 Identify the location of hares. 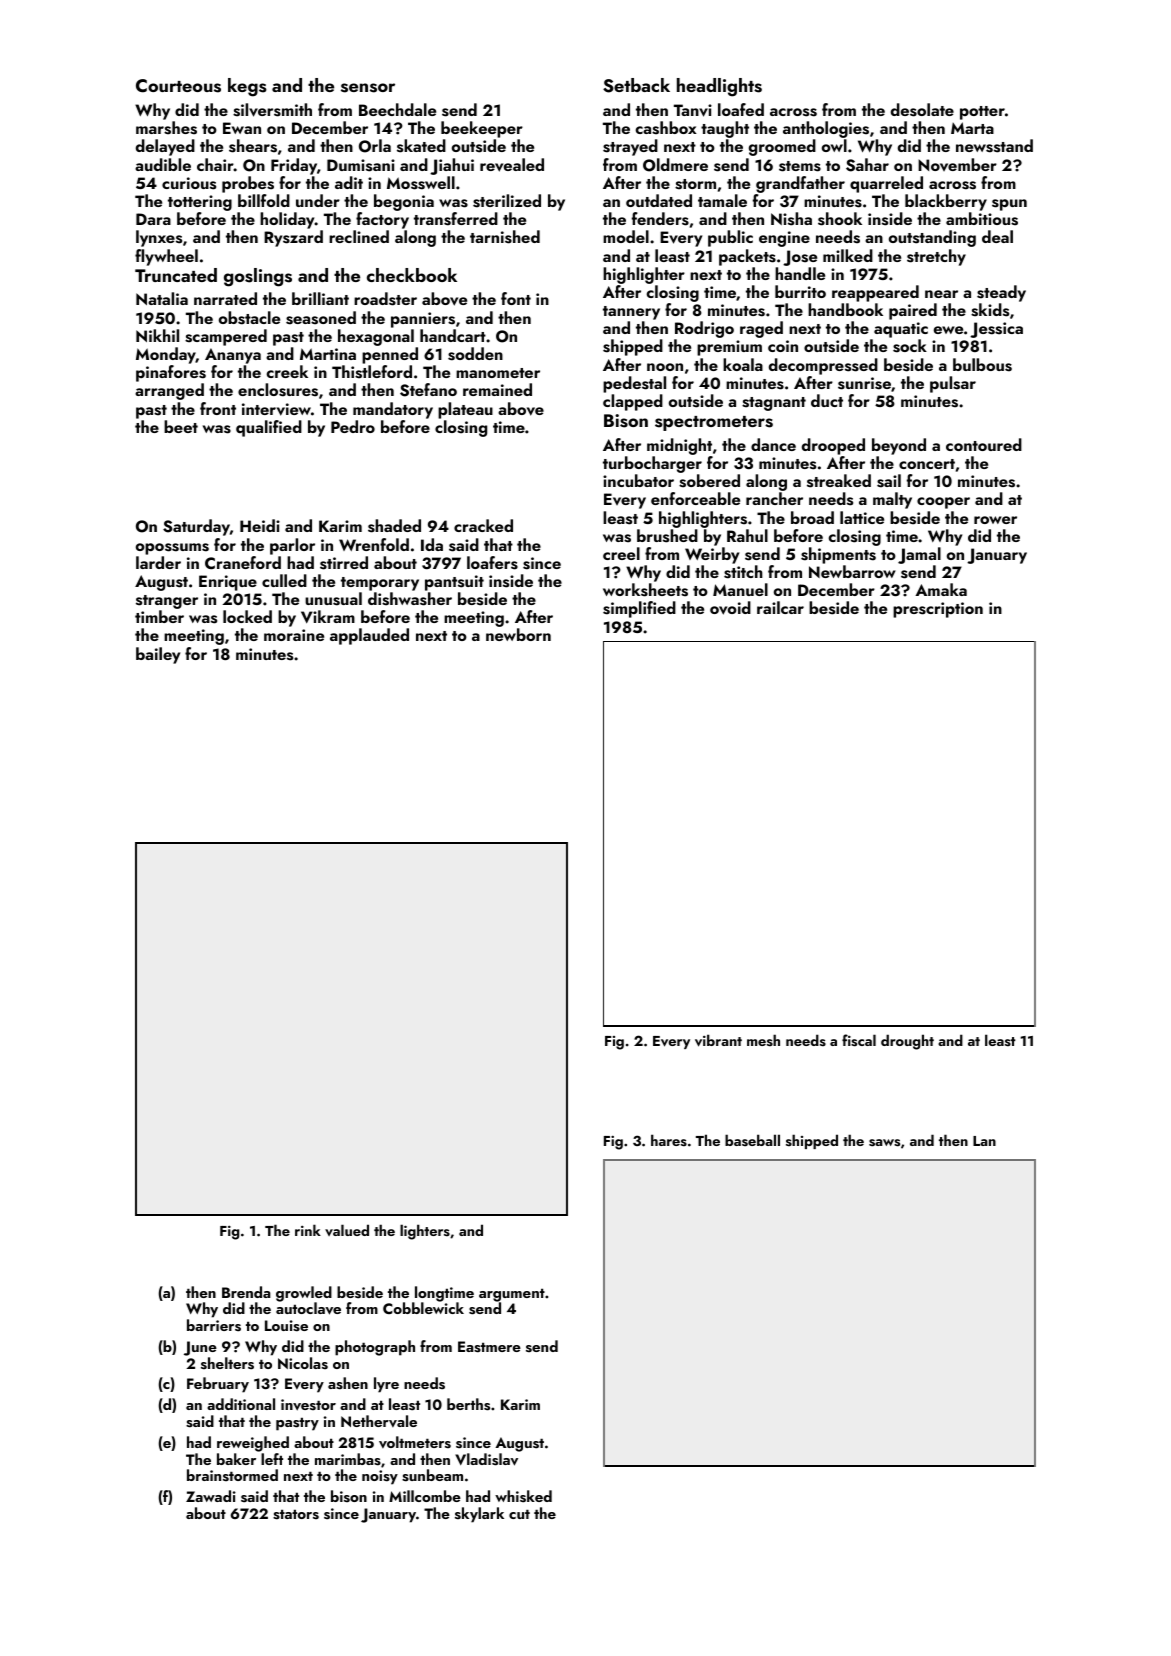
(669, 1140).
